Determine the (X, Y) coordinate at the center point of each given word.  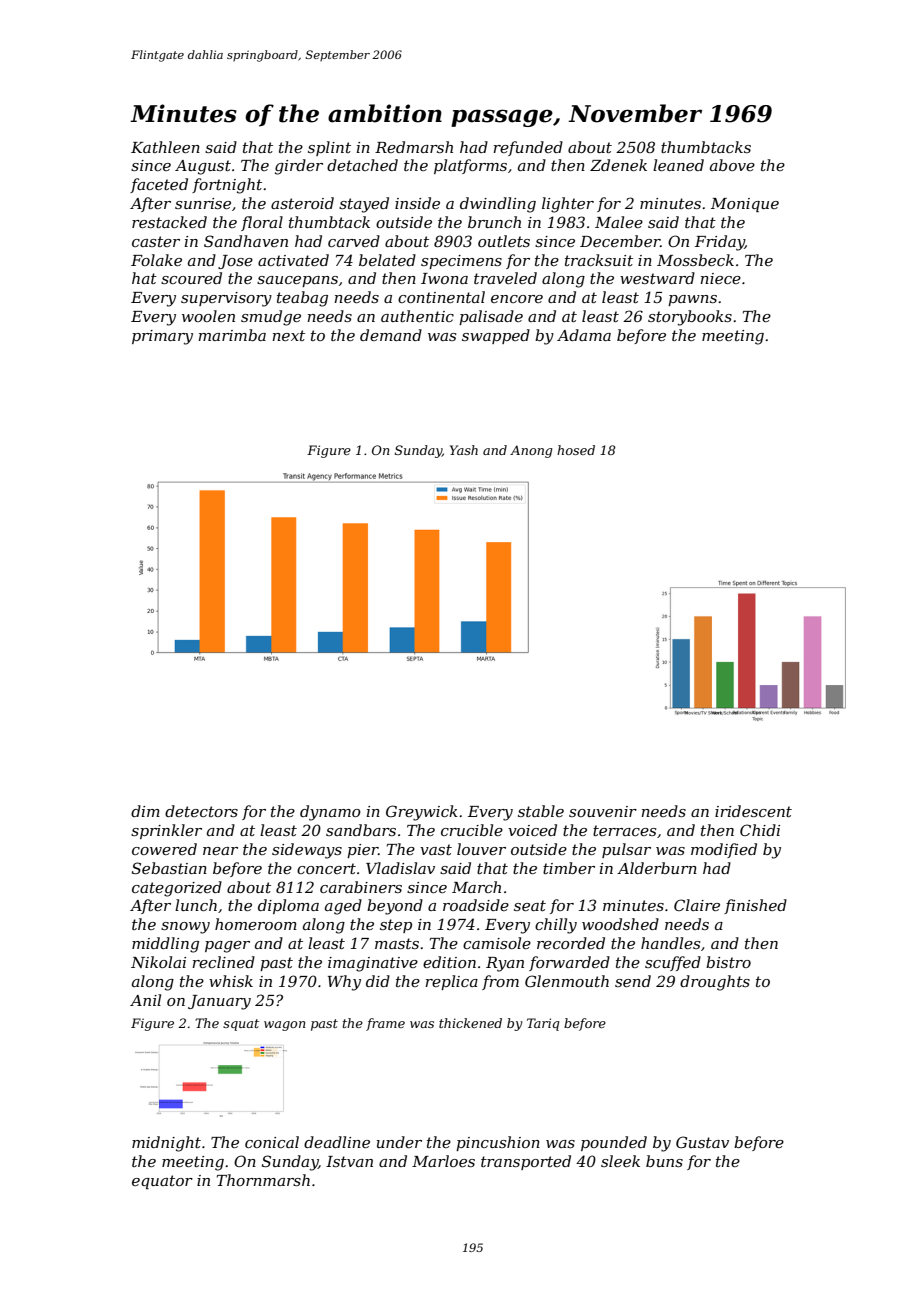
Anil (145, 1000)
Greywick (422, 813)
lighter (568, 205)
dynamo (330, 813)
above (732, 165)
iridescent (753, 811)
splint (329, 148)
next (288, 335)
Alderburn (657, 868)
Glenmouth (567, 981)
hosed (576, 450)
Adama (584, 335)
